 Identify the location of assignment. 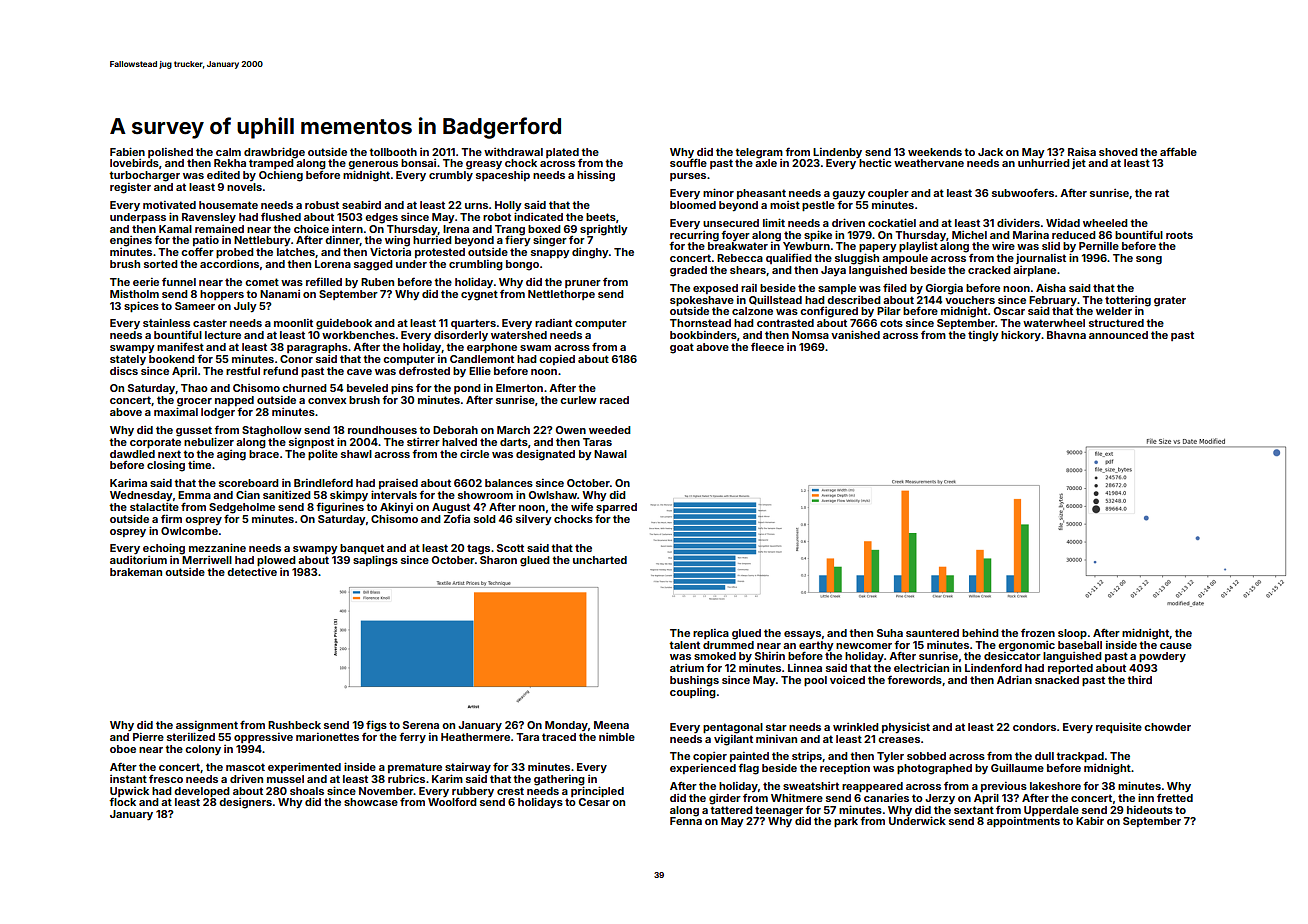
(207, 726).
